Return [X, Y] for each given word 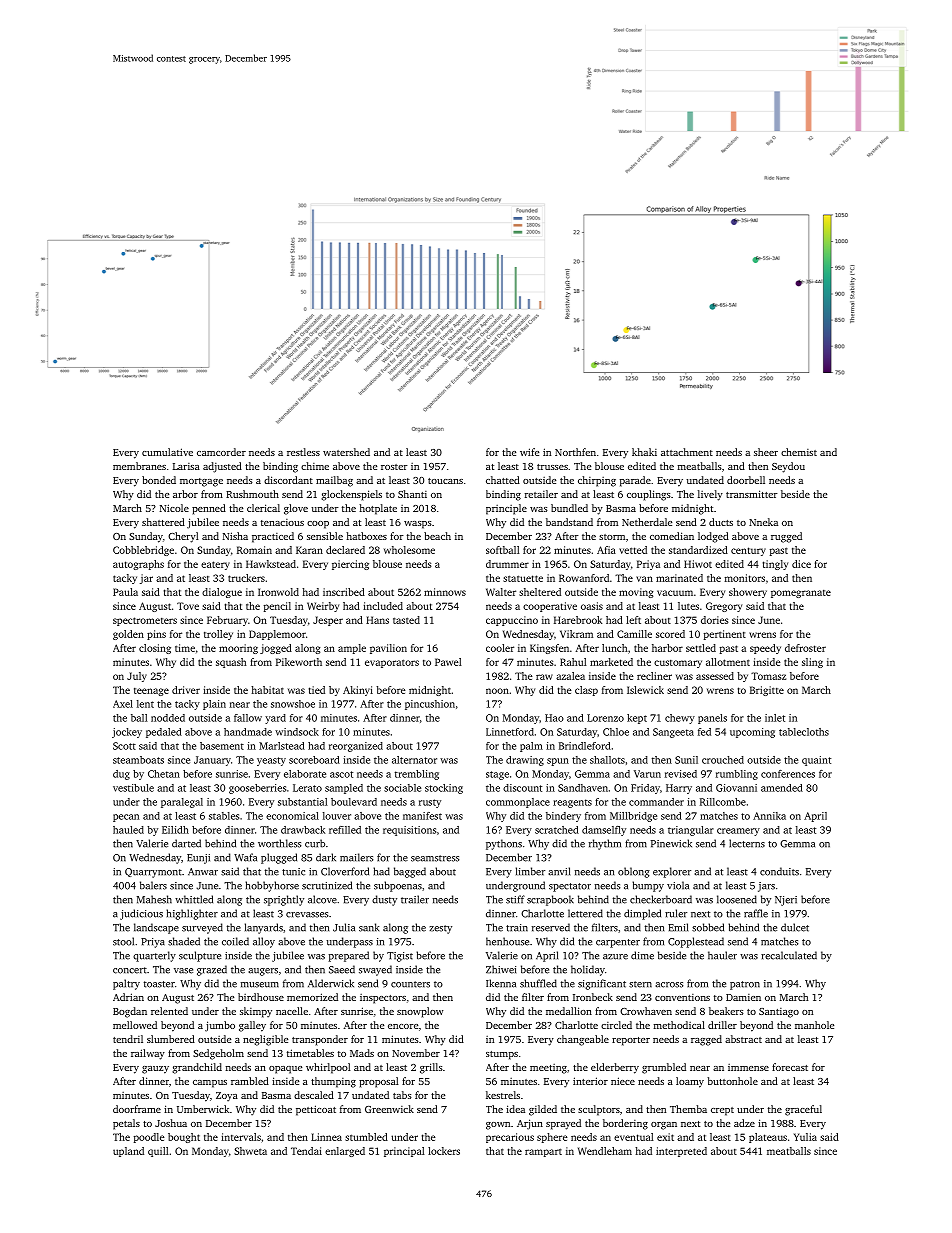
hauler [722, 955]
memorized [312, 997]
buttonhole [732, 1081]
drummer [507, 564]
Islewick [645, 690]
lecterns [747, 843]
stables [224, 816]
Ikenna [501, 983]
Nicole [174, 508]
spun [558, 762]
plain [214, 705]
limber [530, 871]
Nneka [763, 522]
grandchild [197, 1068]
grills [431, 1068]
